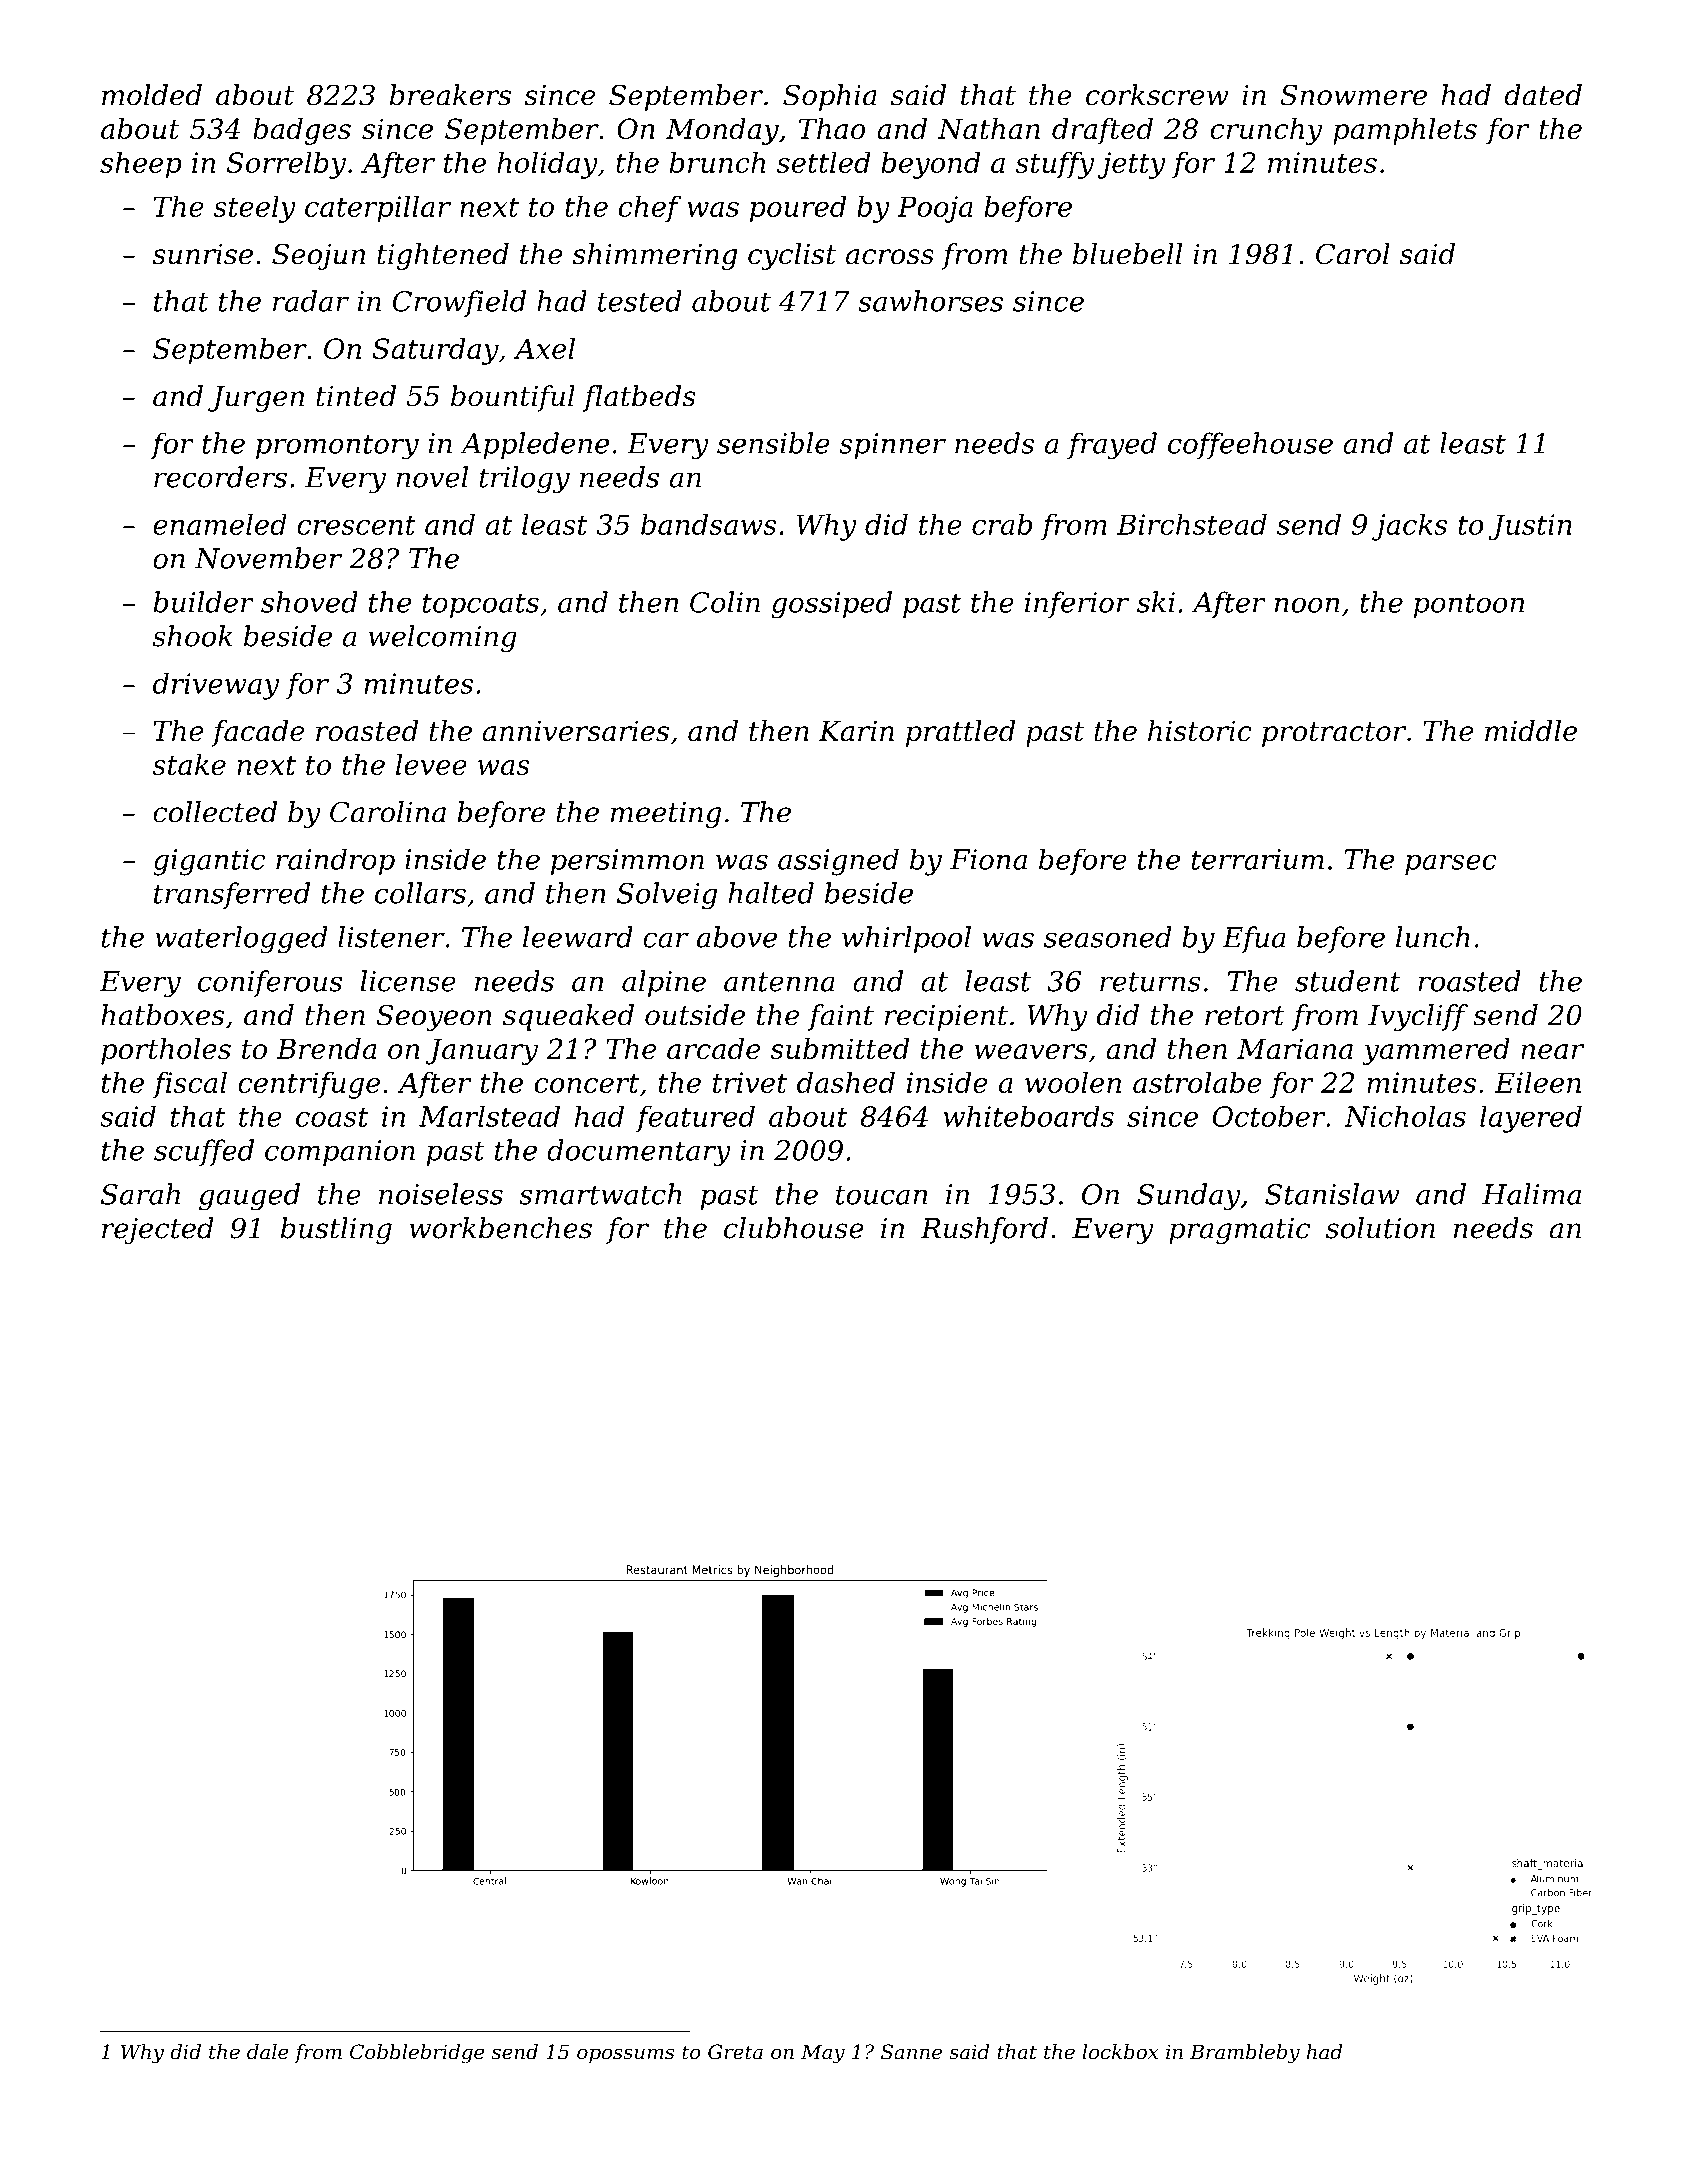  What do you see at coordinates (158, 1230) in the image?
I see `rejected` at bounding box center [158, 1230].
